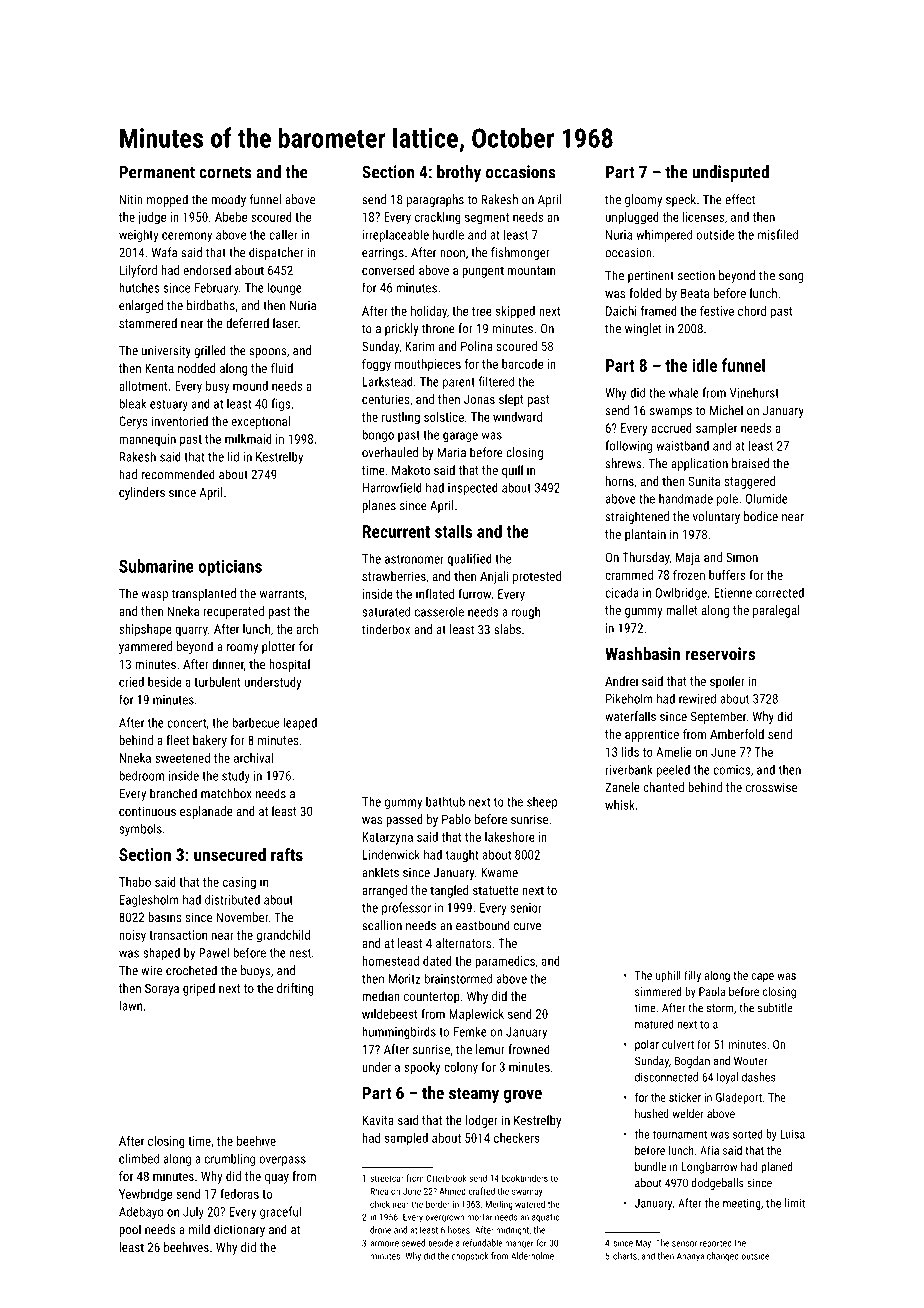 The height and width of the document is (1308, 924). What do you see at coordinates (135, 882) in the document?
I see `Thabo` at bounding box center [135, 882].
